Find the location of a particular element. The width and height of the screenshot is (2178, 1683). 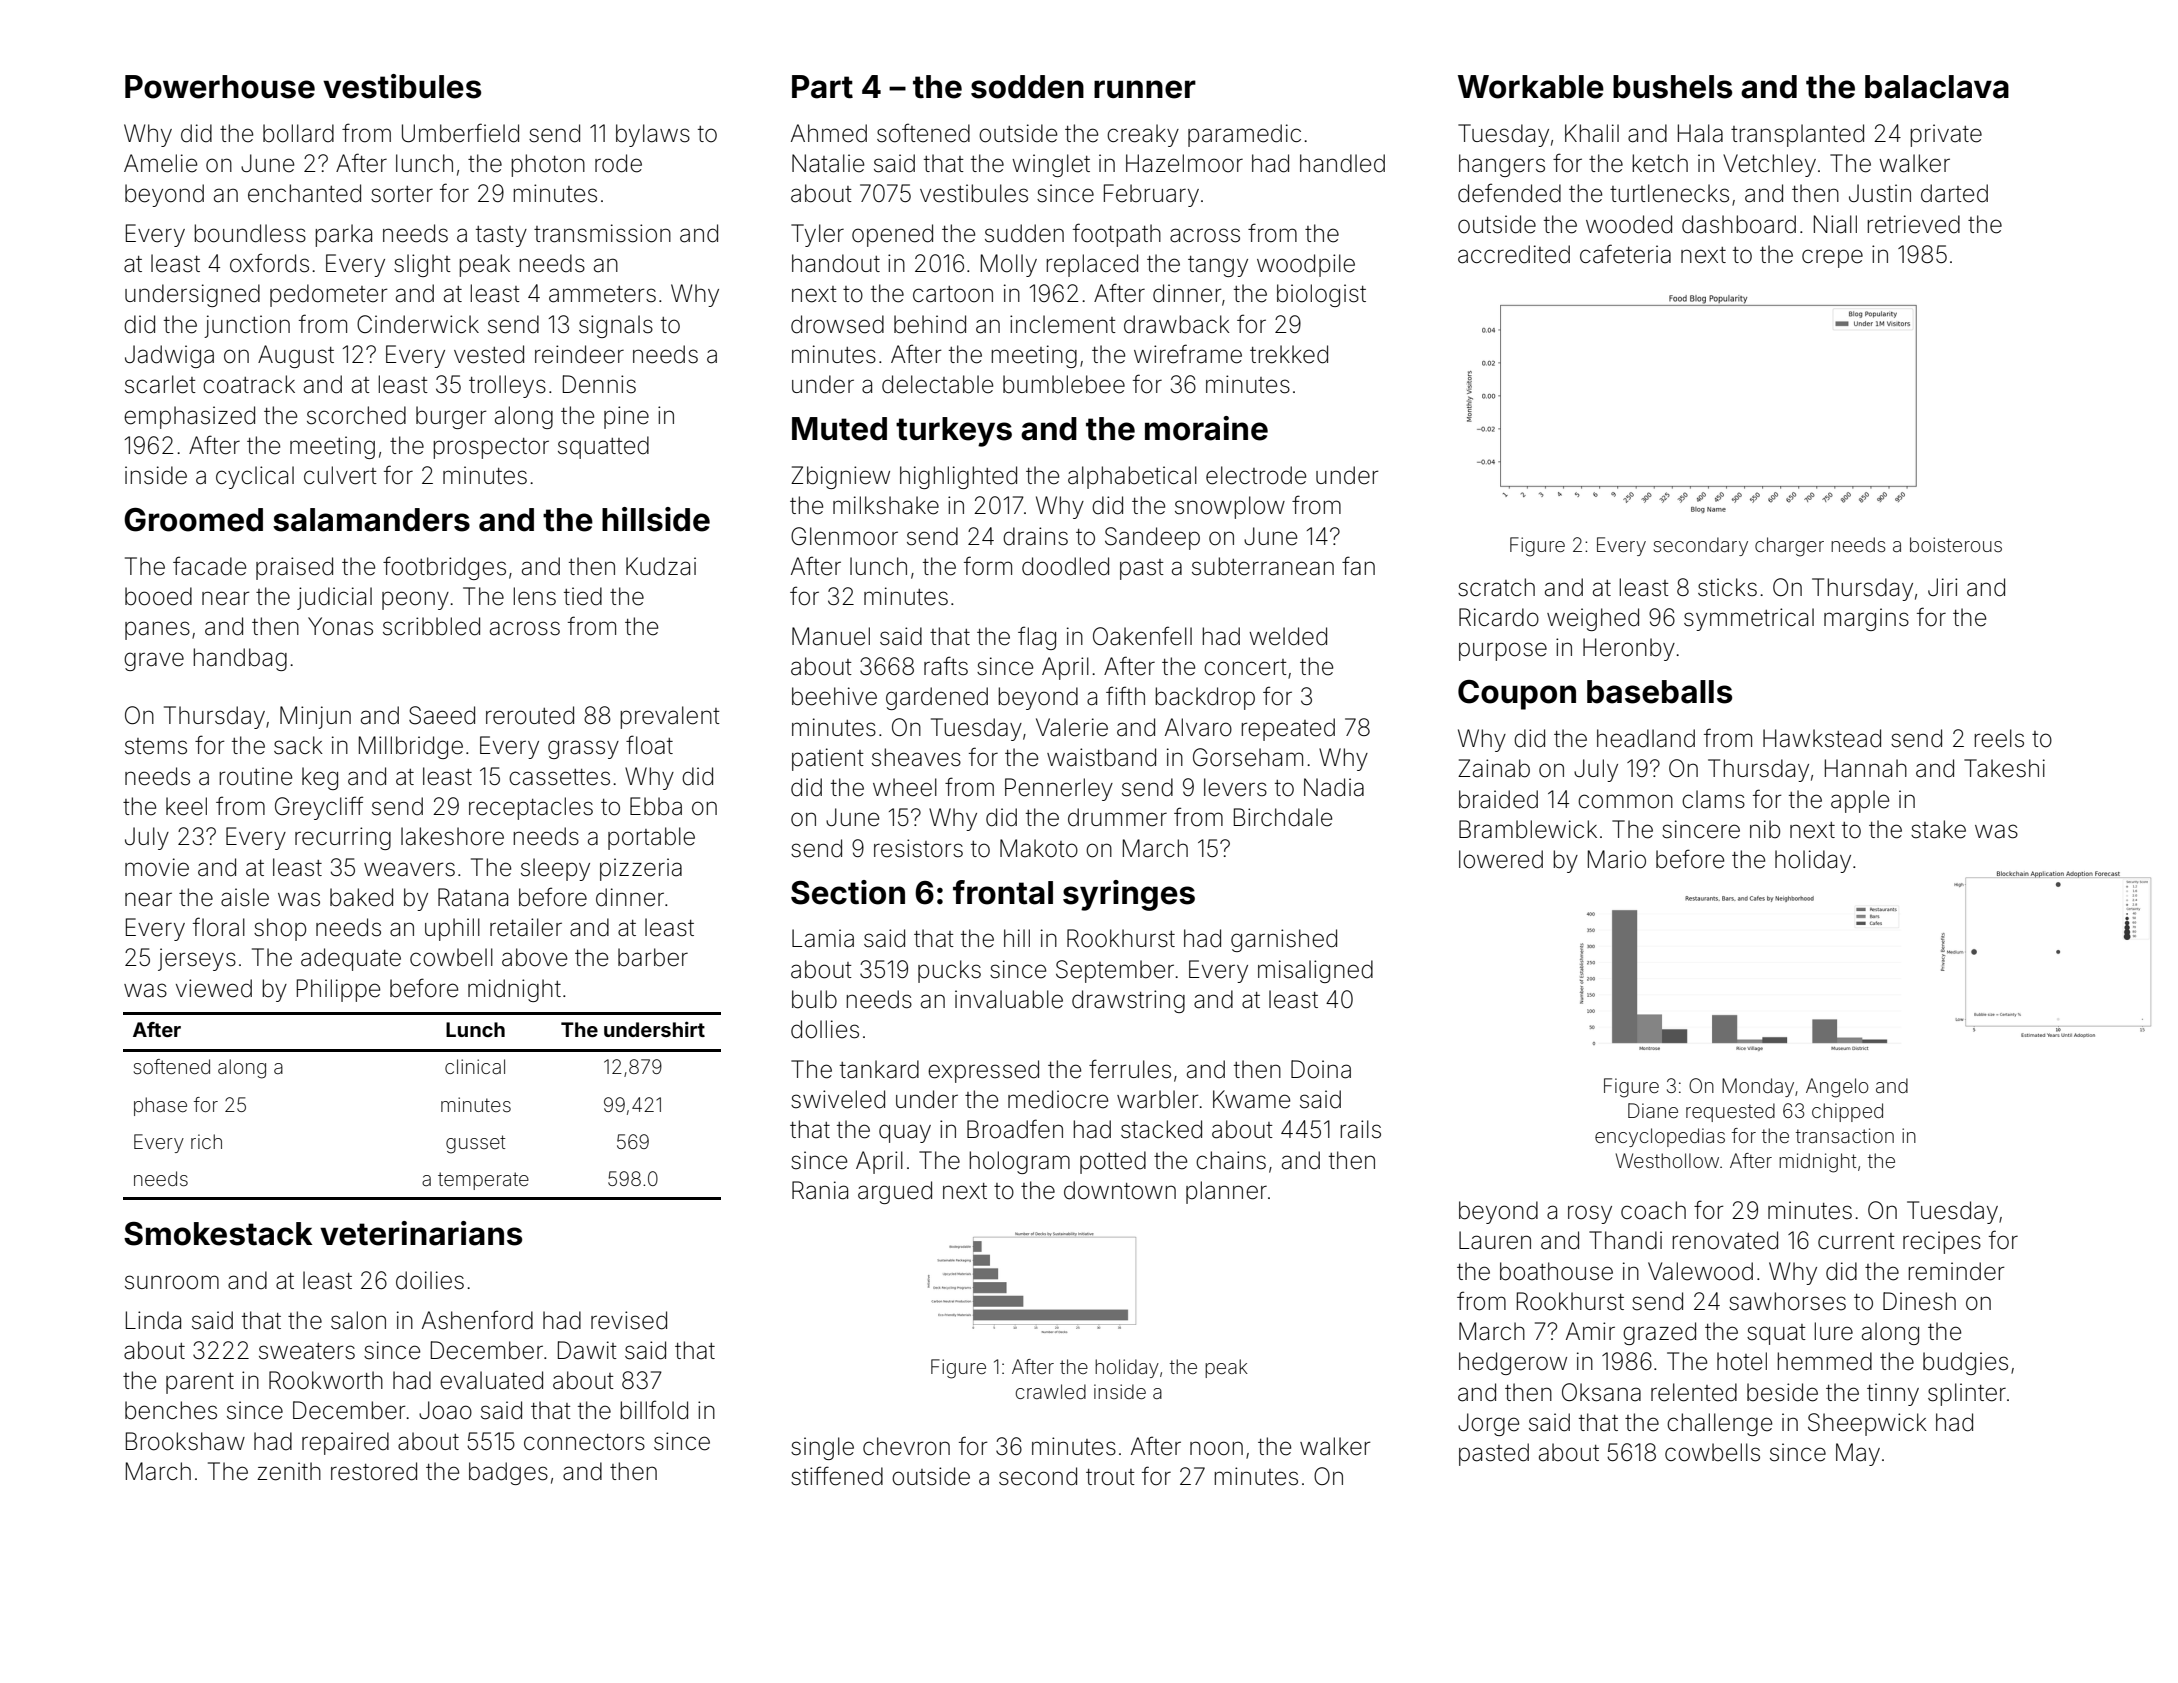

fan is located at coordinates (1358, 566).
